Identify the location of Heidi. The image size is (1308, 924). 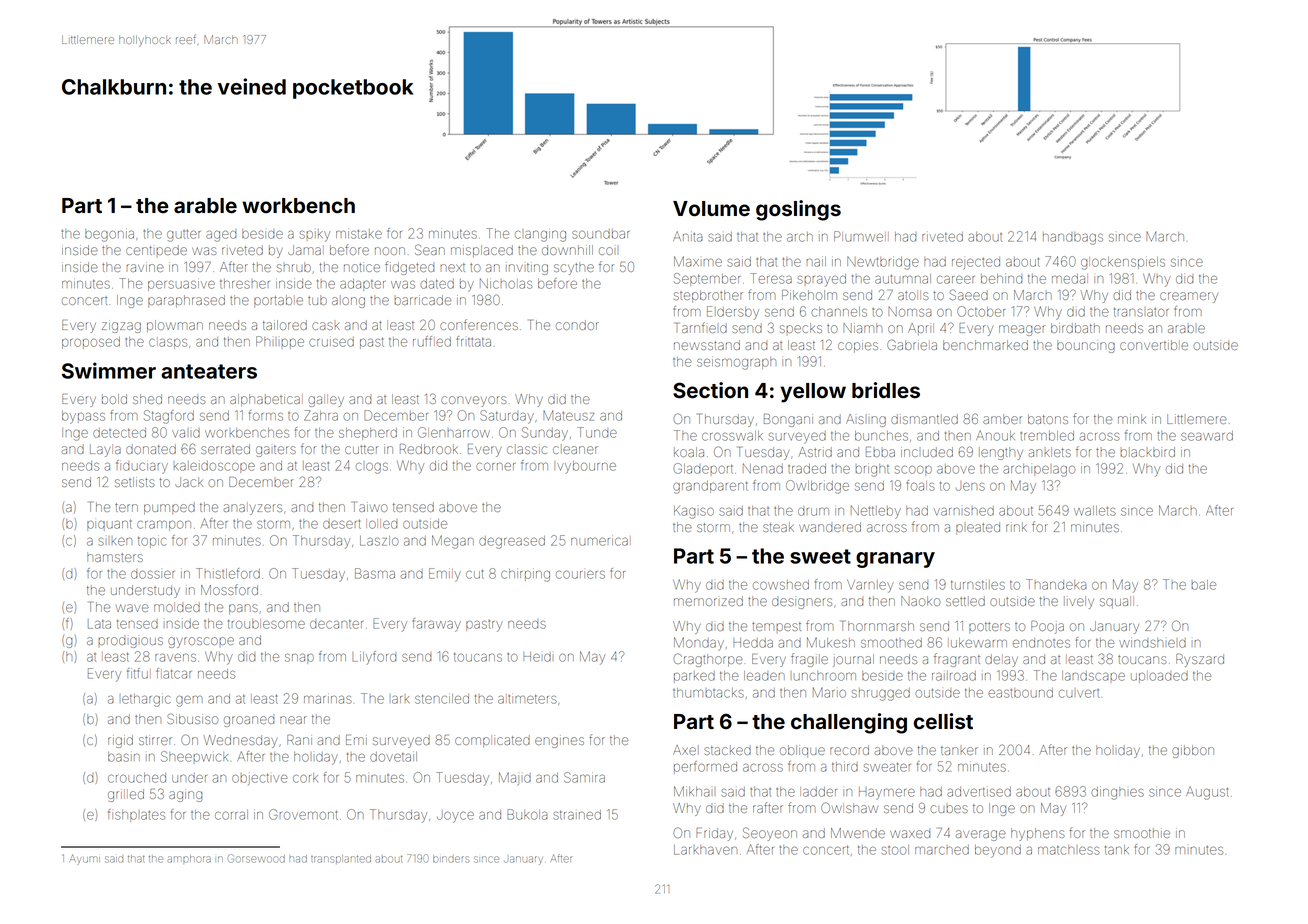
(537, 657).
